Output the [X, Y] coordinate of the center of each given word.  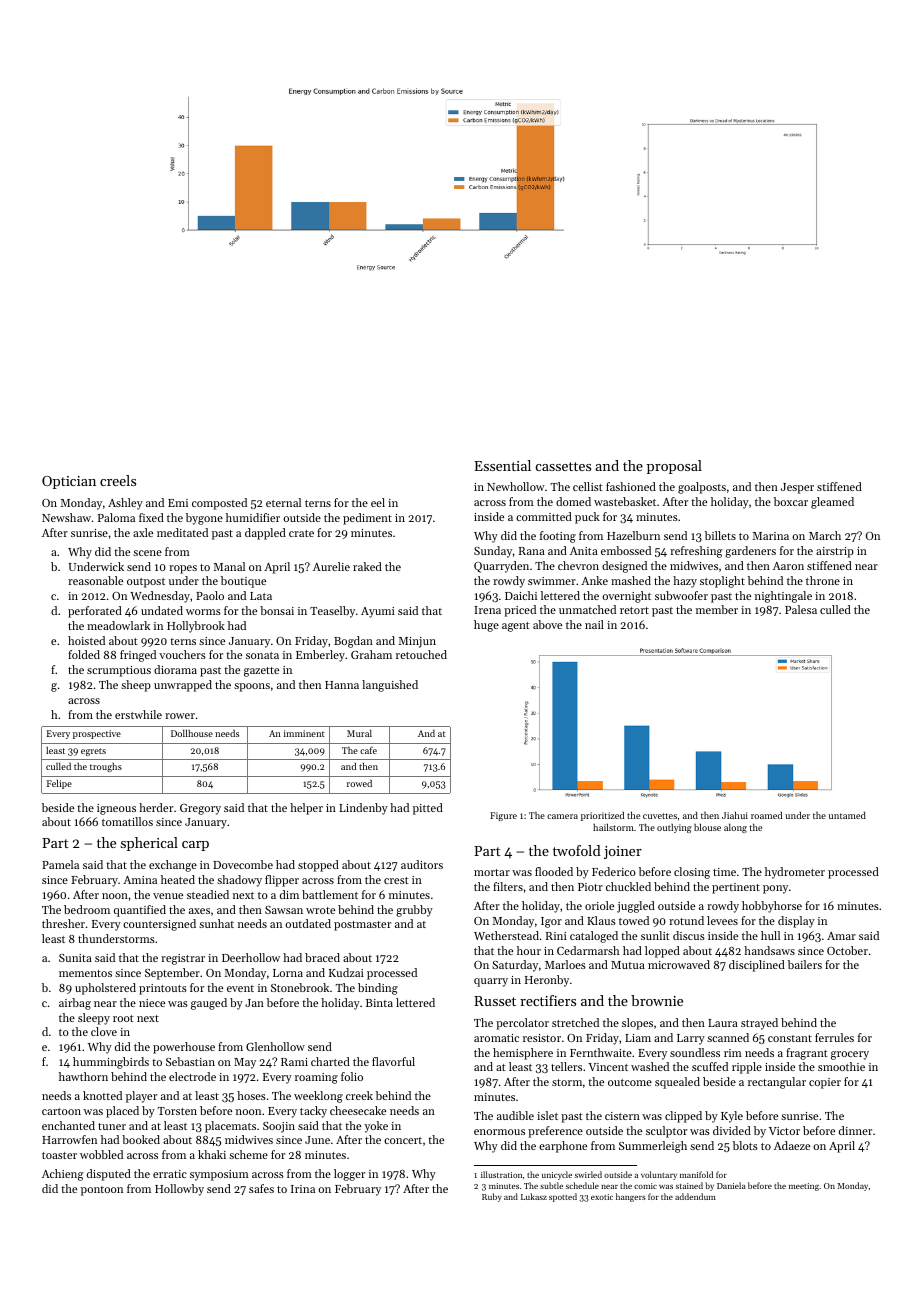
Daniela [731, 1185]
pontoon [102, 1191]
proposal [674, 467]
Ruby [492, 1197]
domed [573, 501]
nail [594, 624]
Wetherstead [506, 935]
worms [203, 612]
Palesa [801, 609]
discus [689, 935]
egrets [93, 752]
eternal [283, 502]
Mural [359, 733]
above [547, 624]
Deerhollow [251, 957]
